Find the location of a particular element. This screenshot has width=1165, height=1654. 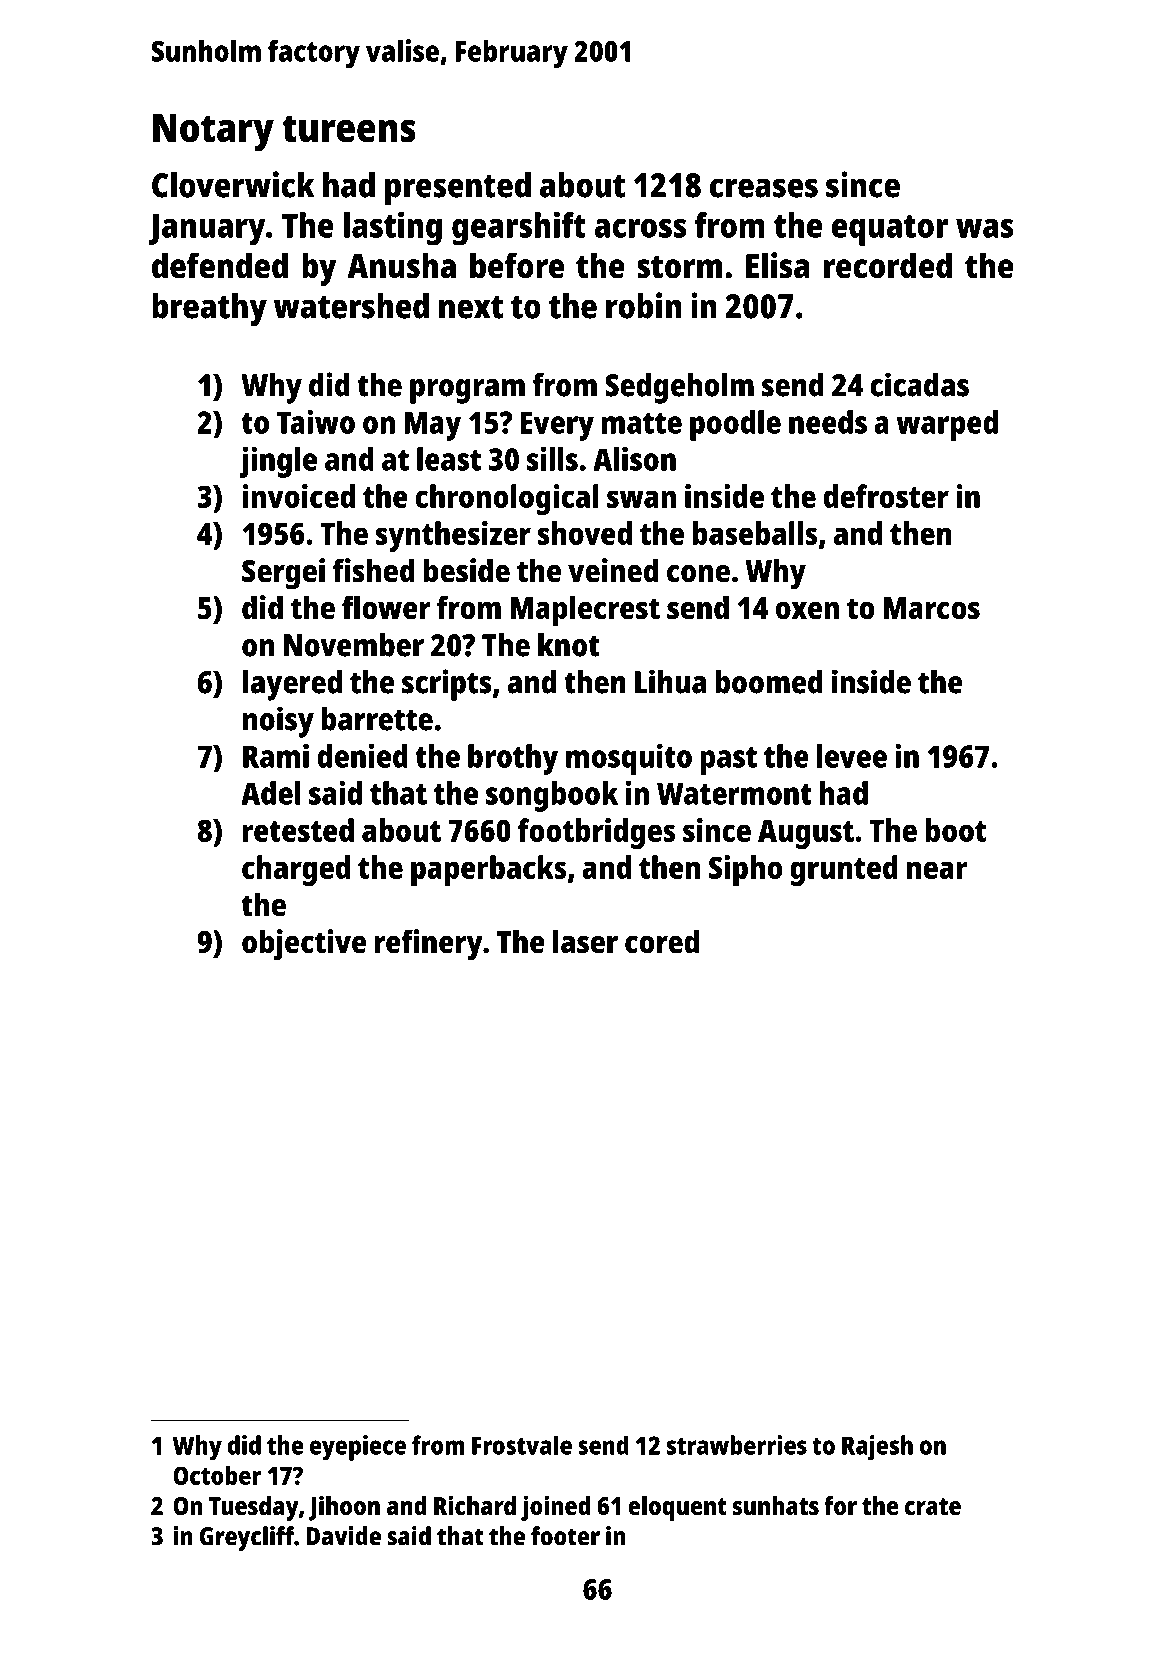

Taiwo is located at coordinates (316, 421).
